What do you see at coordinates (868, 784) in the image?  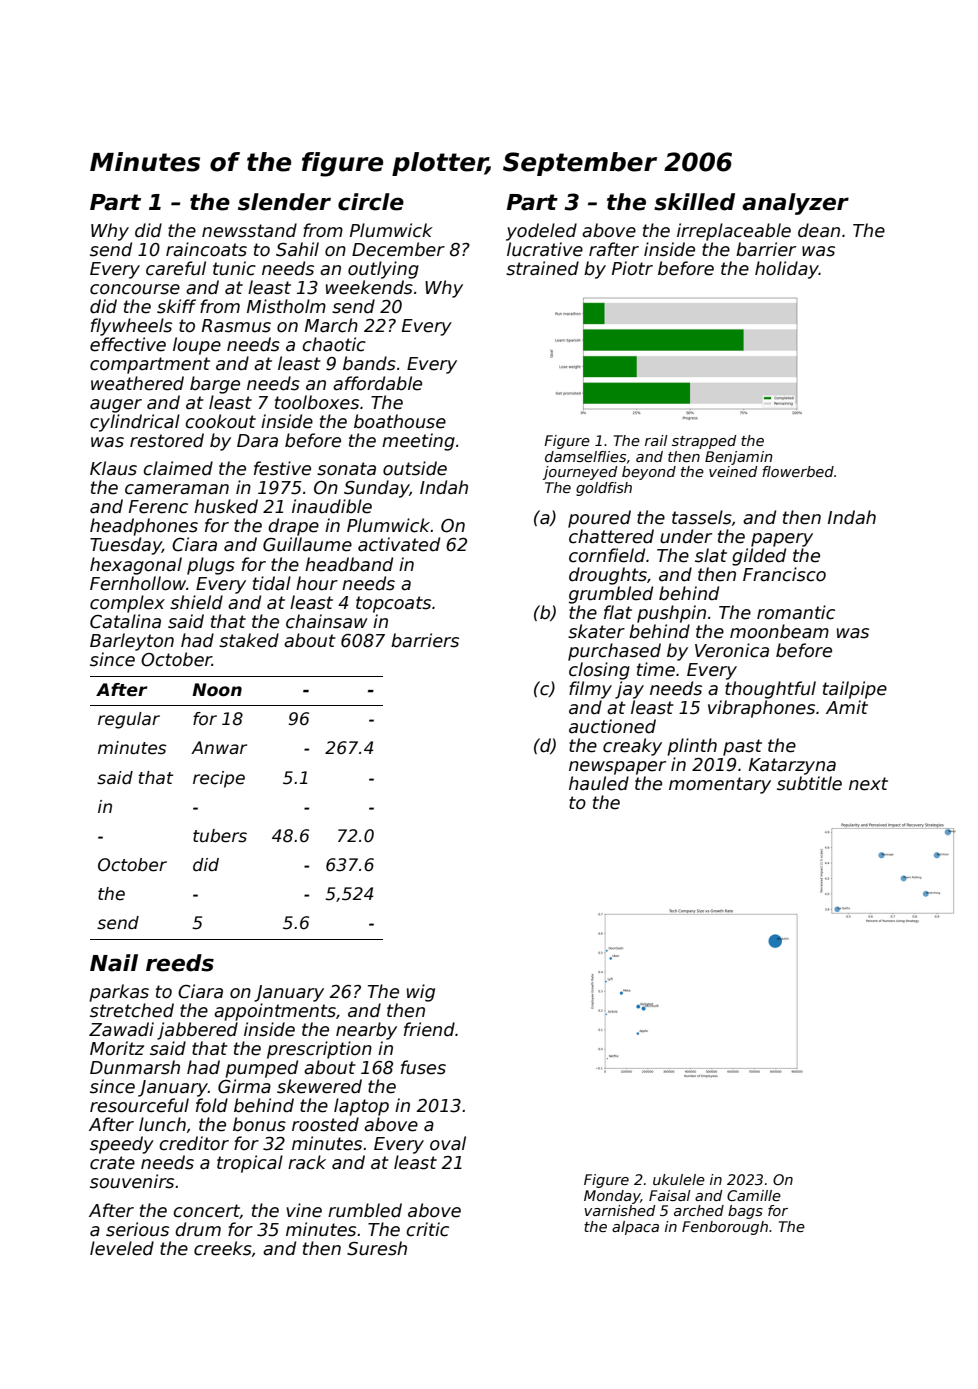 I see `next` at bounding box center [868, 784].
